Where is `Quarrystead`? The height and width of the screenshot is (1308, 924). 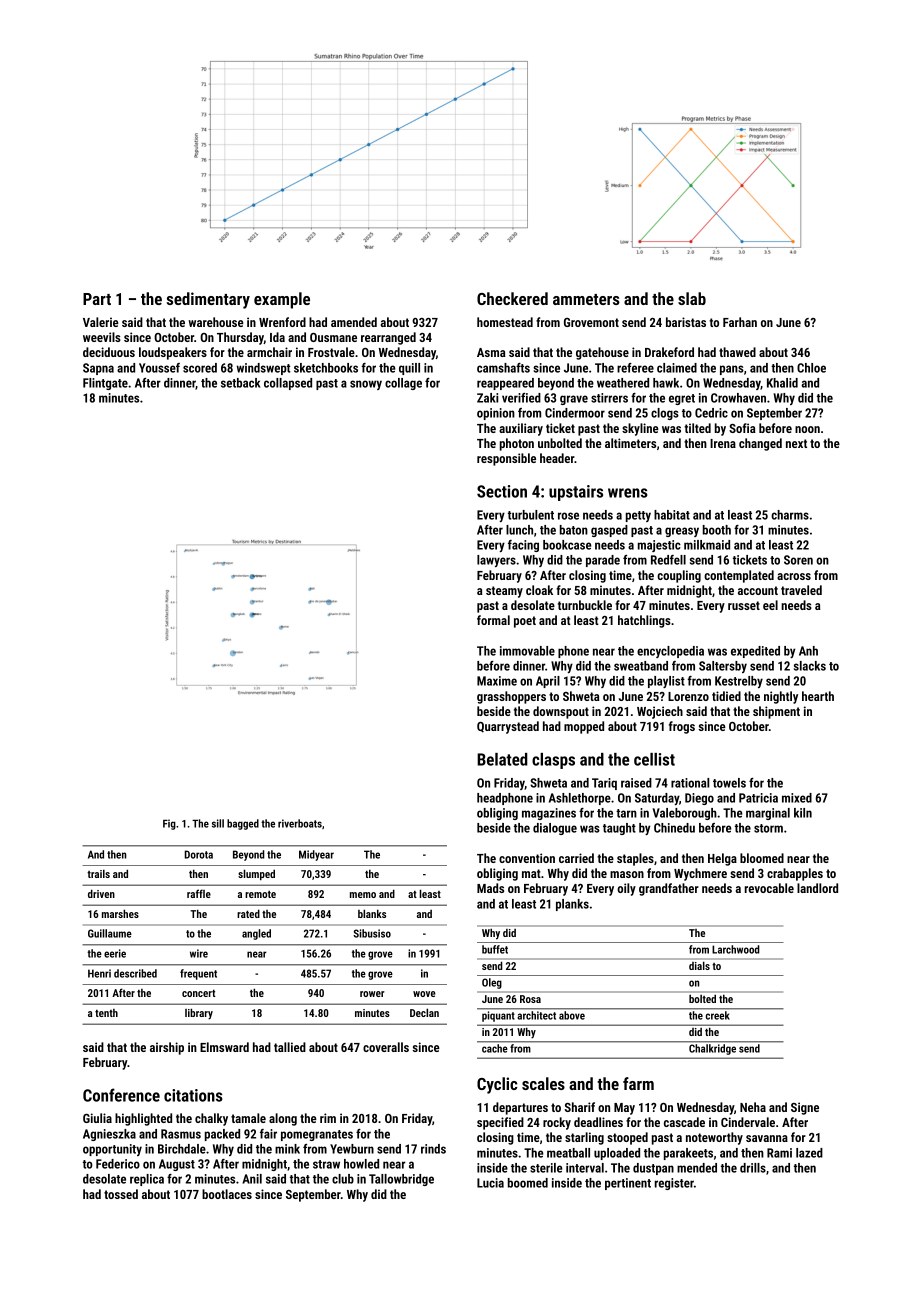 Quarrystead is located at coordinates (508, 727).
